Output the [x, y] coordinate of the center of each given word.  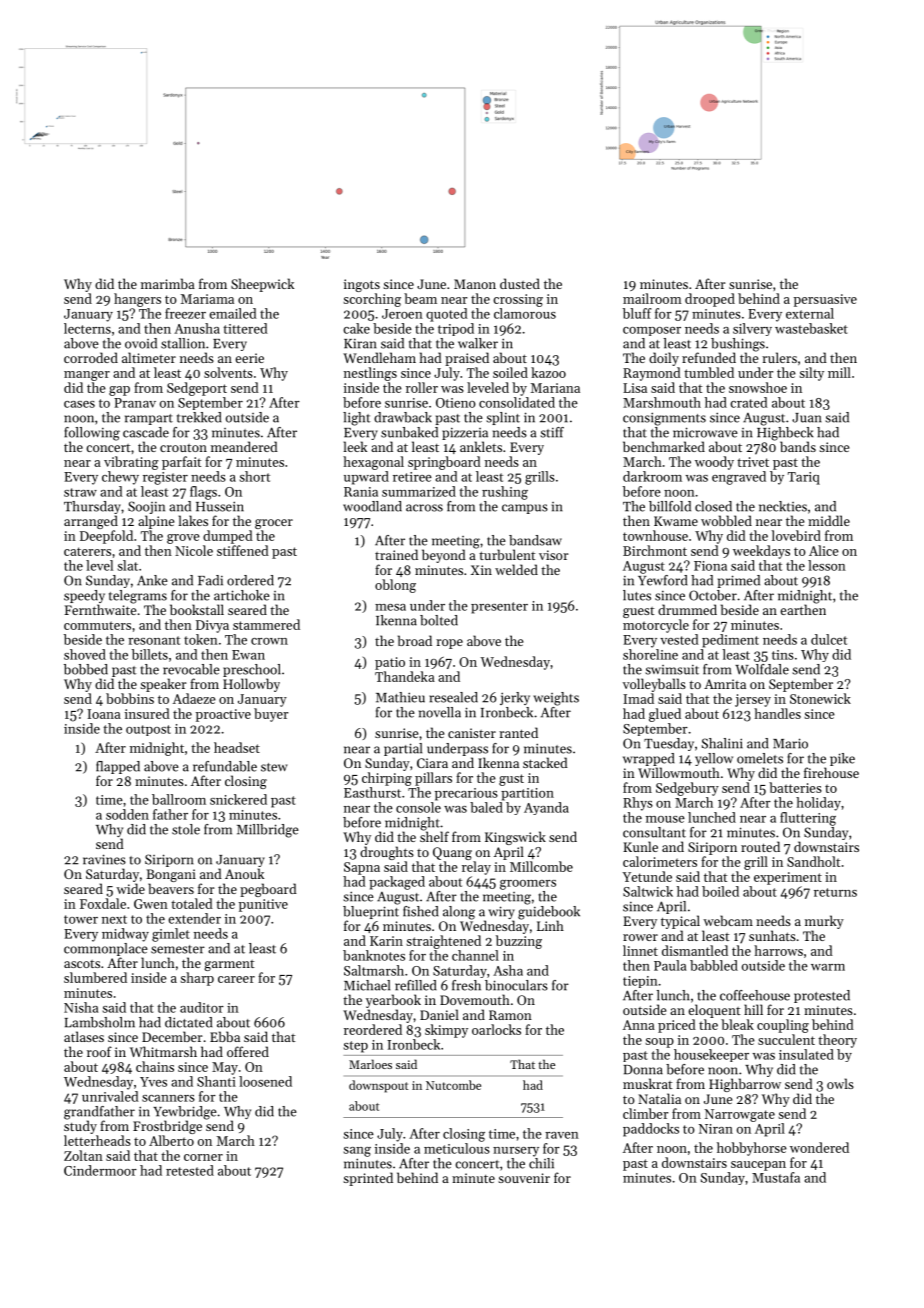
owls [840, 1083]
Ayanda [546, 808]
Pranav [135, 403]
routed [760, 846]
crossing [518, 300]
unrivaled [110, 1096]
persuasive [825, 300]
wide [130, 888]
